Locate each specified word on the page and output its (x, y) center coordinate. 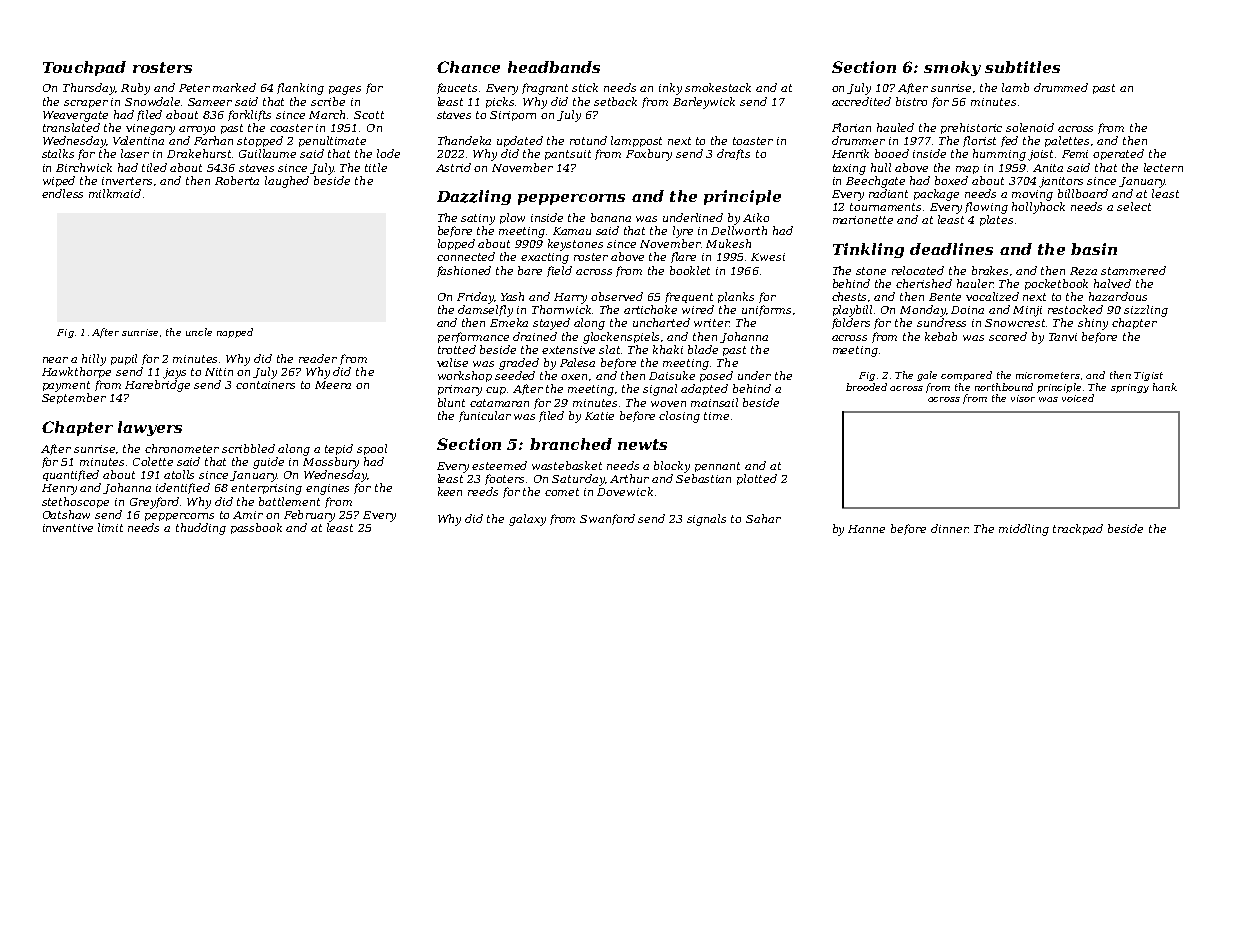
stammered (1133, 270)
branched (571, 444)
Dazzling (474, 197)
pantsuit (568, 155)
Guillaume (267, 153)
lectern (1163, 167)
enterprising (266, 489)
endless (62, 193)
